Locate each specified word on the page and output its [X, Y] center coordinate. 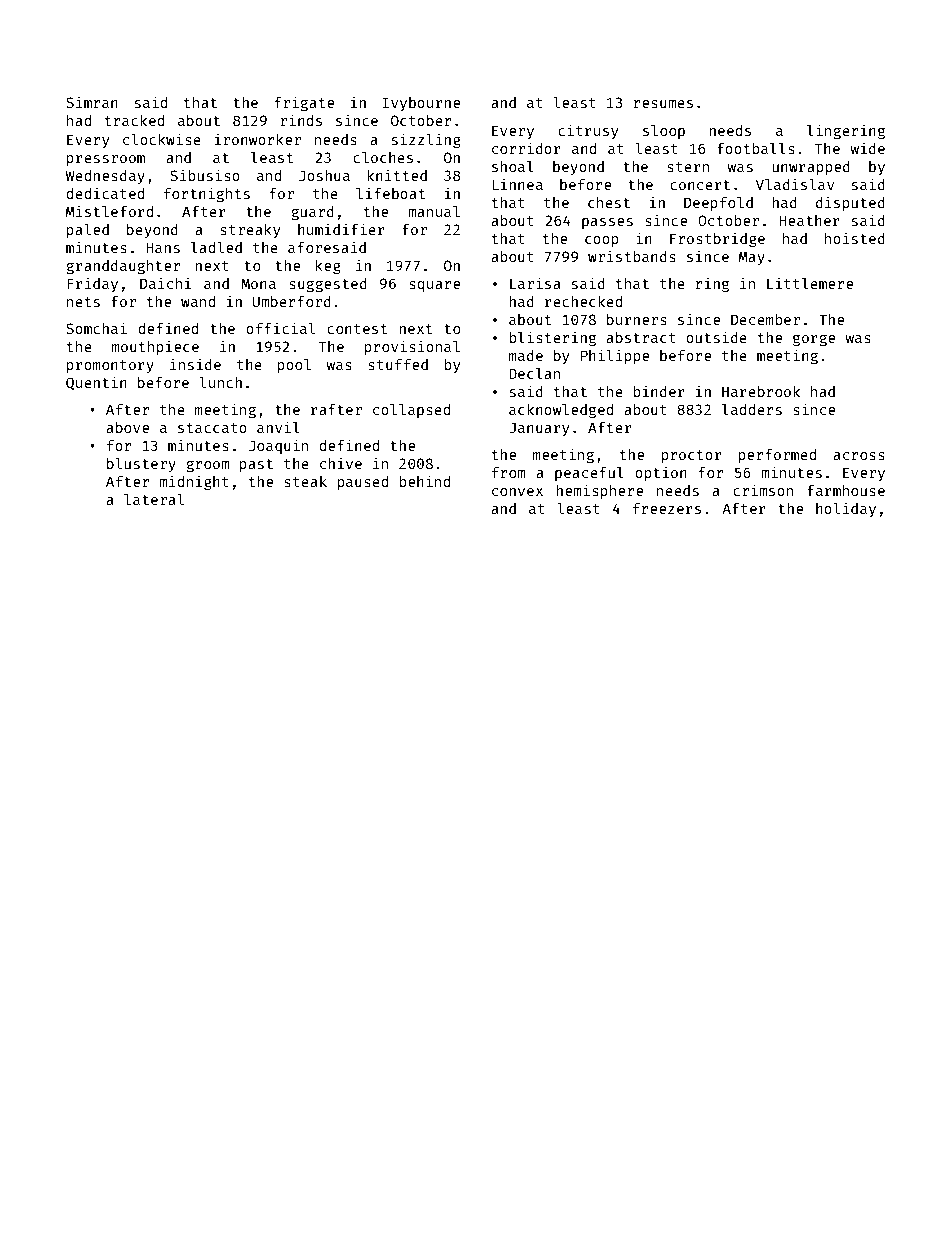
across [859, 456]
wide [867, 148]
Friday [92, 284]
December [765, 319]
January [539, 429]
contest [357, 329]
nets [83, 302]
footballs [756, 148]
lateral [154, 499]
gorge [814, 340]
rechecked [583, 301]
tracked [134, 120]
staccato [212, 428]
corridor [526, 148]
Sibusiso [205, 175]
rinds [301, 120]
